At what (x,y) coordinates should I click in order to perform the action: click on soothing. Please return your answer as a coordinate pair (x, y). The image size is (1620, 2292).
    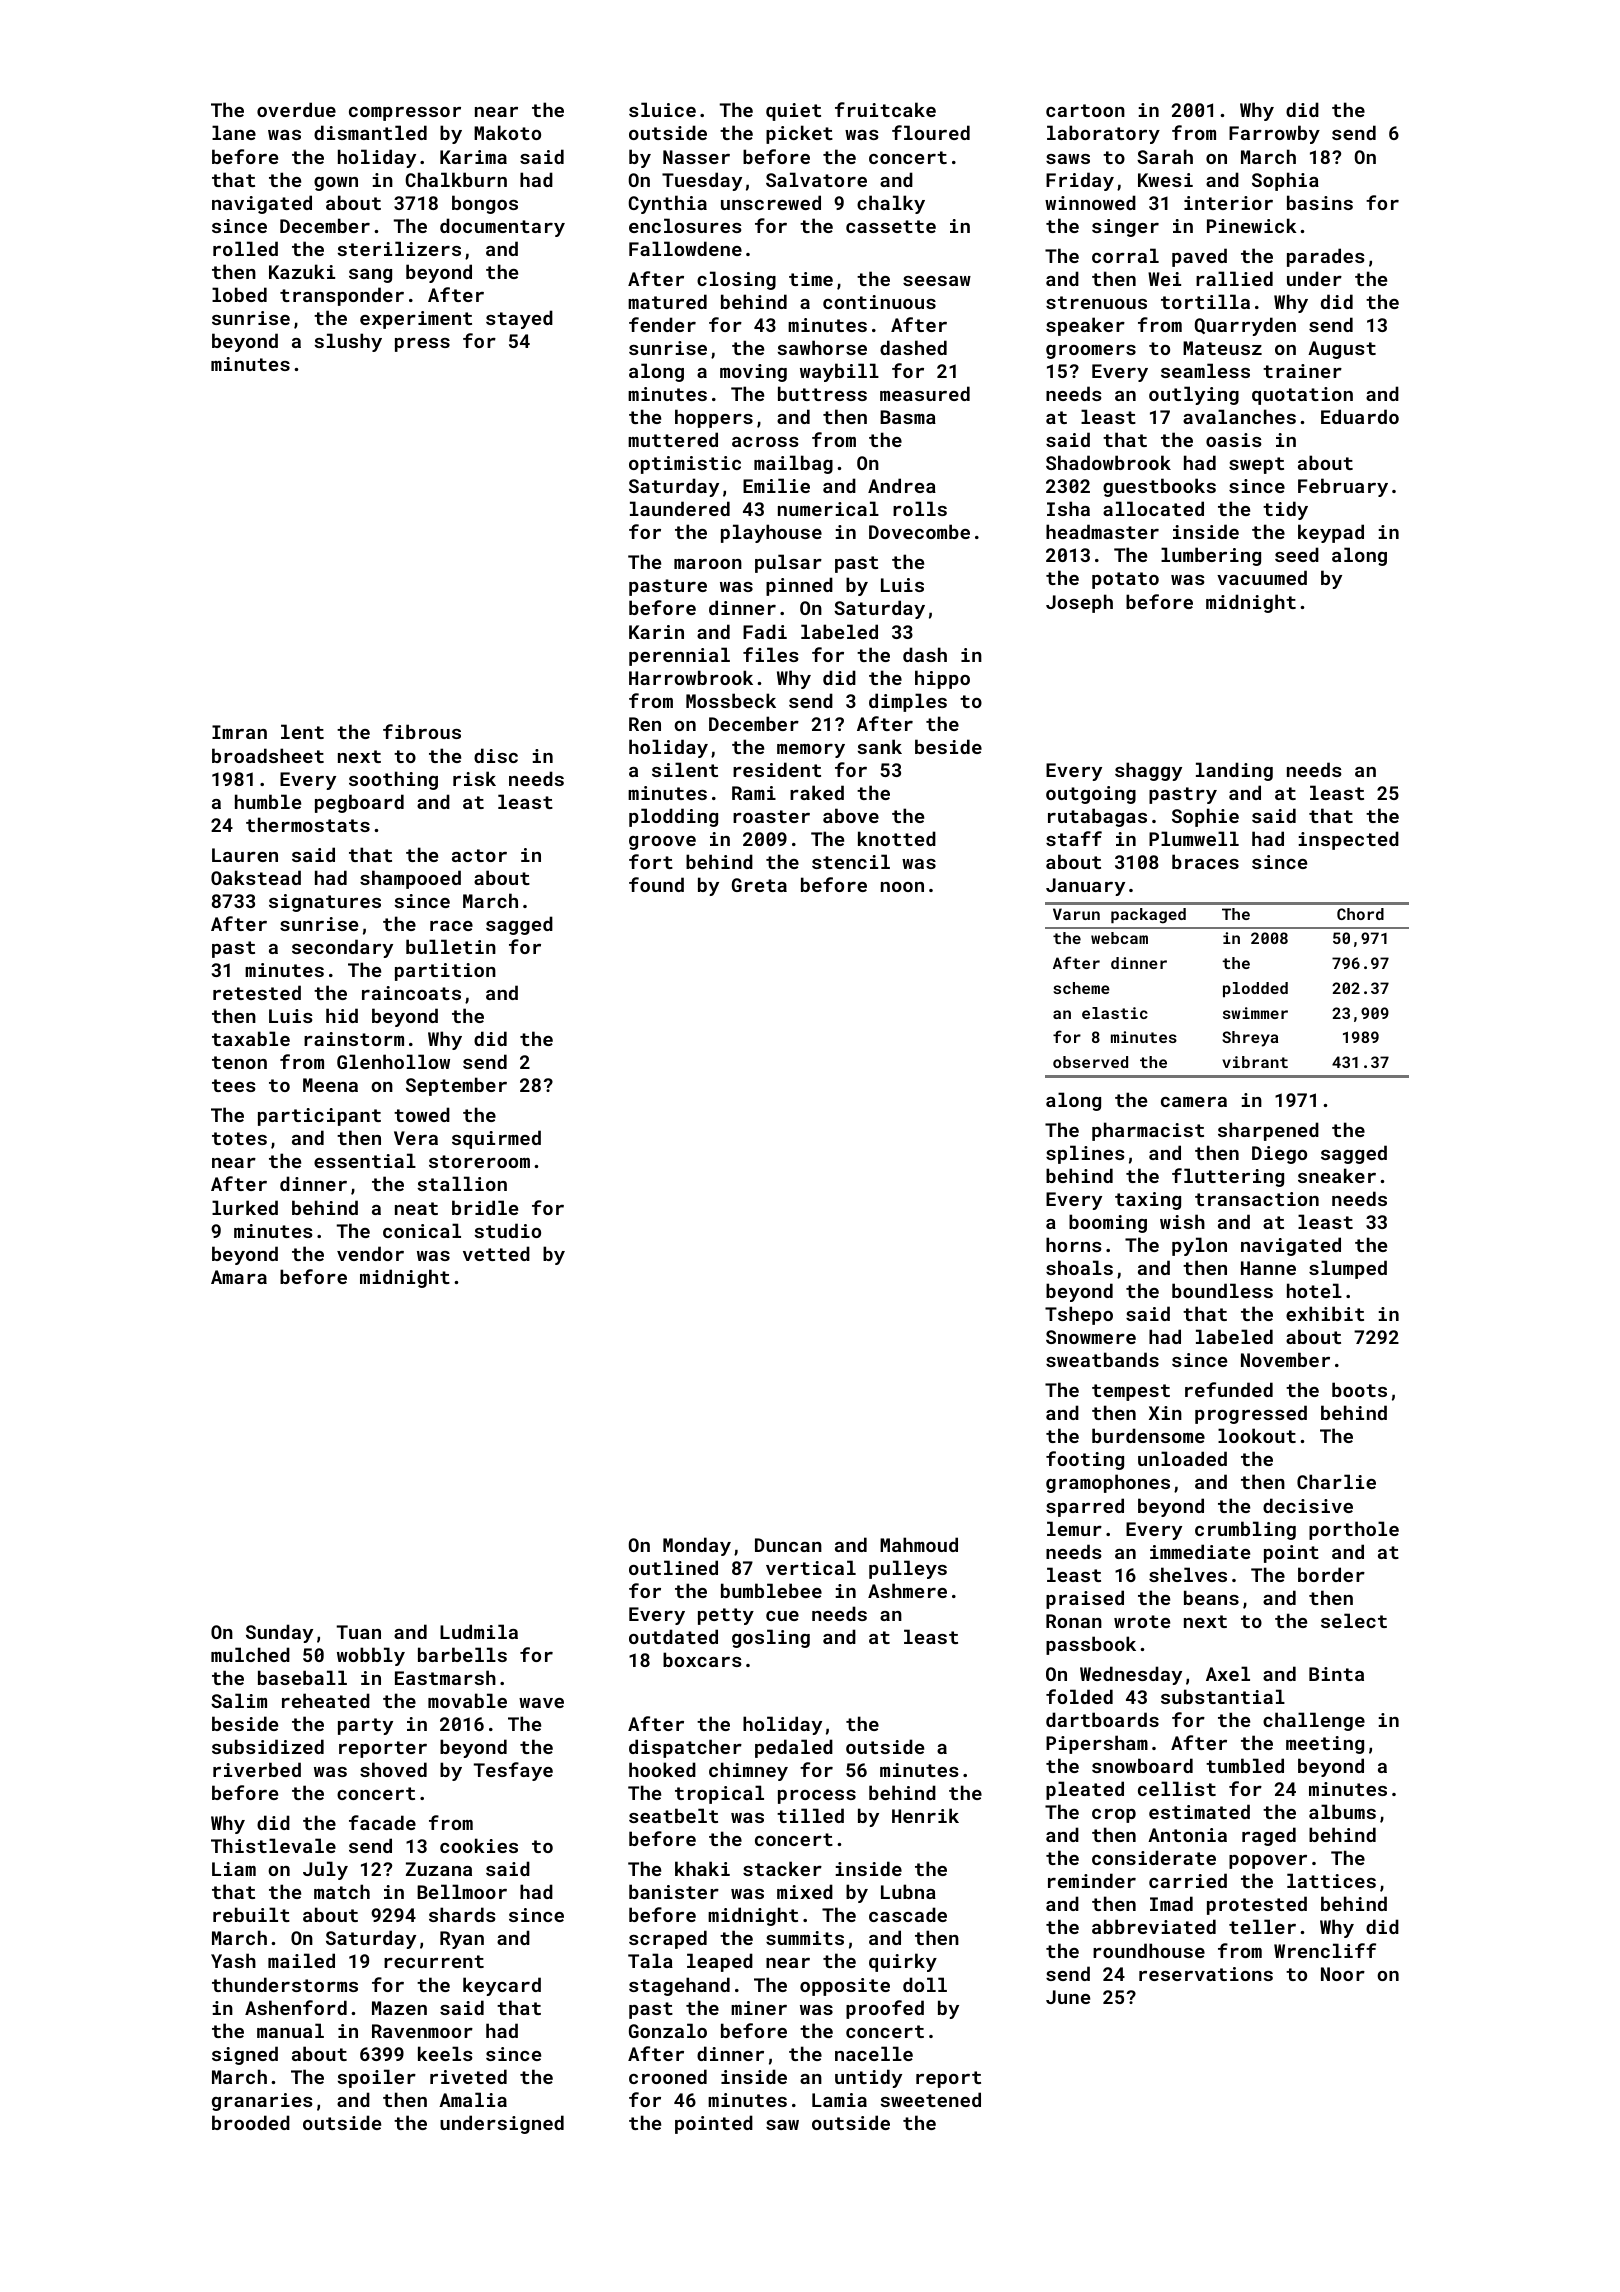
    Looking at the image, I should click on (393, 780).
